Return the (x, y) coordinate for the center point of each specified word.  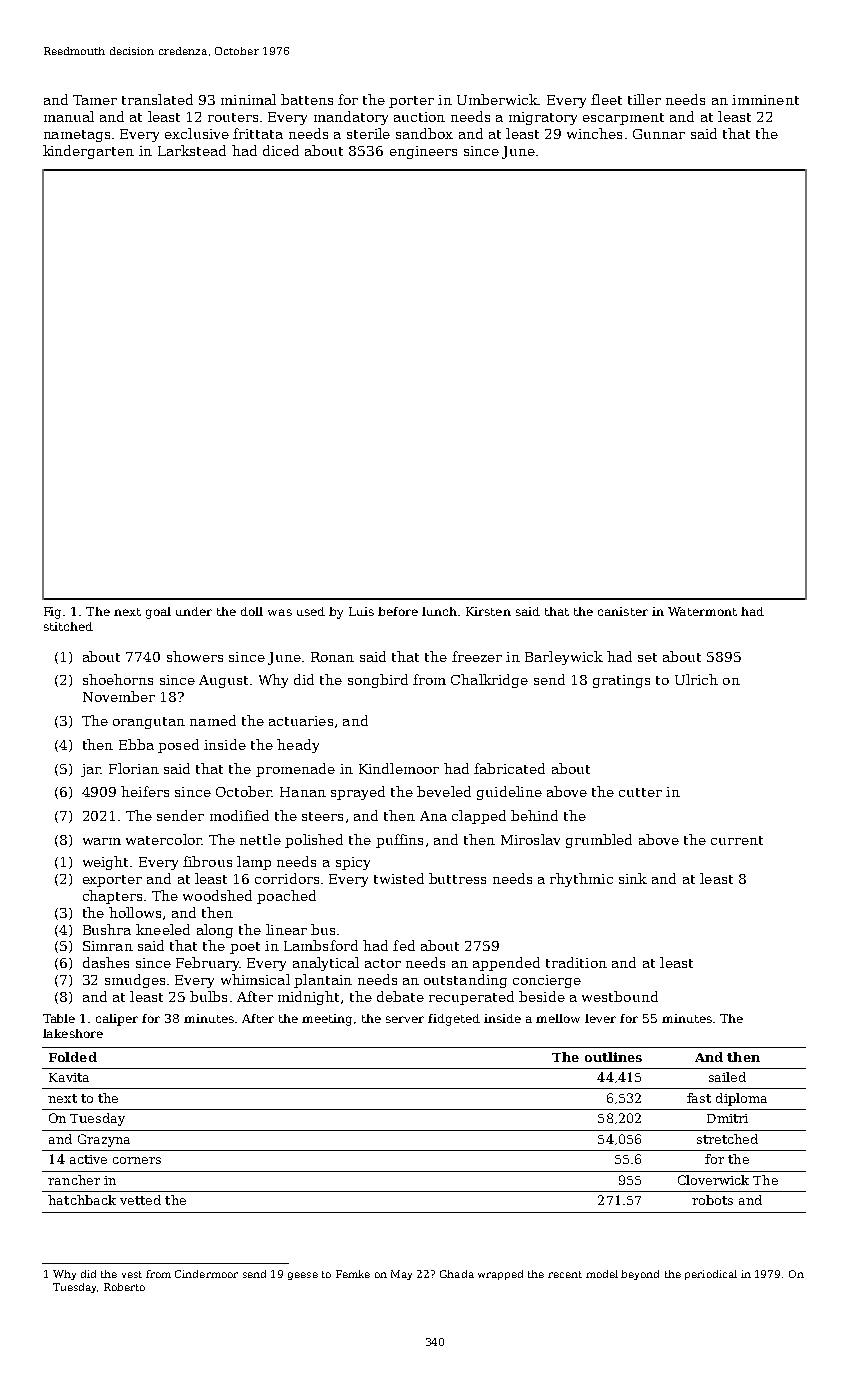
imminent (765, 100)
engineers (423, 152)
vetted (140, 1200)
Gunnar (659, 134)
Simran (108, 946)
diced (281, 150)
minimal (248, 99)
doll (252, 611)
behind (534, 815)
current (737, 840)
